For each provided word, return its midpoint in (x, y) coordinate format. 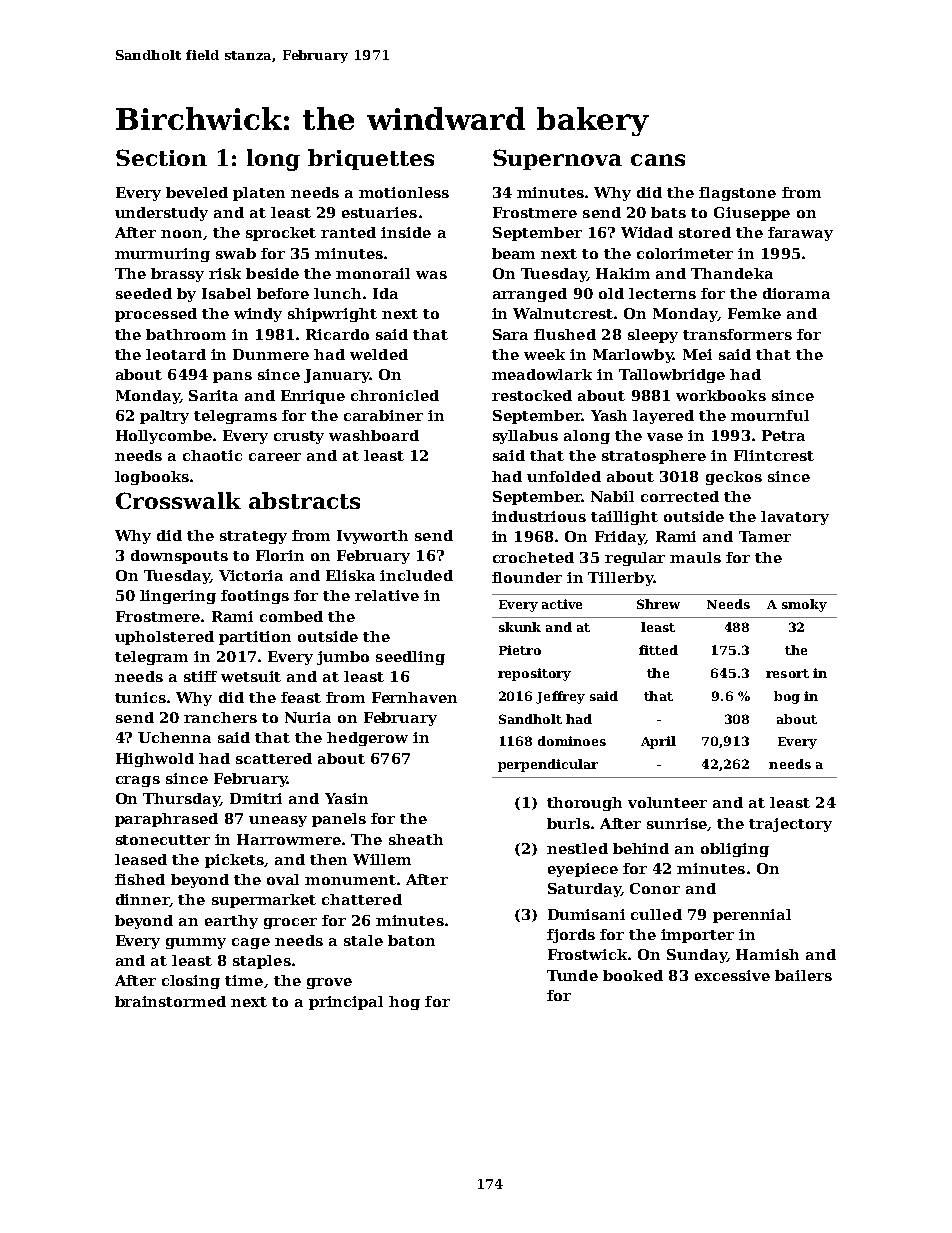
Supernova (557, 159)
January (337, 376)
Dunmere (271, 354)
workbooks (721, 395)
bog (787, 697)
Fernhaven (414, 697)
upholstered (164, 638)
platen (259, 194)
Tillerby (620, 579)
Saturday (584, 890)
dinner (142, 899)
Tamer (765, 536)
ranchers (220, 717)
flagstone (737, 194)
